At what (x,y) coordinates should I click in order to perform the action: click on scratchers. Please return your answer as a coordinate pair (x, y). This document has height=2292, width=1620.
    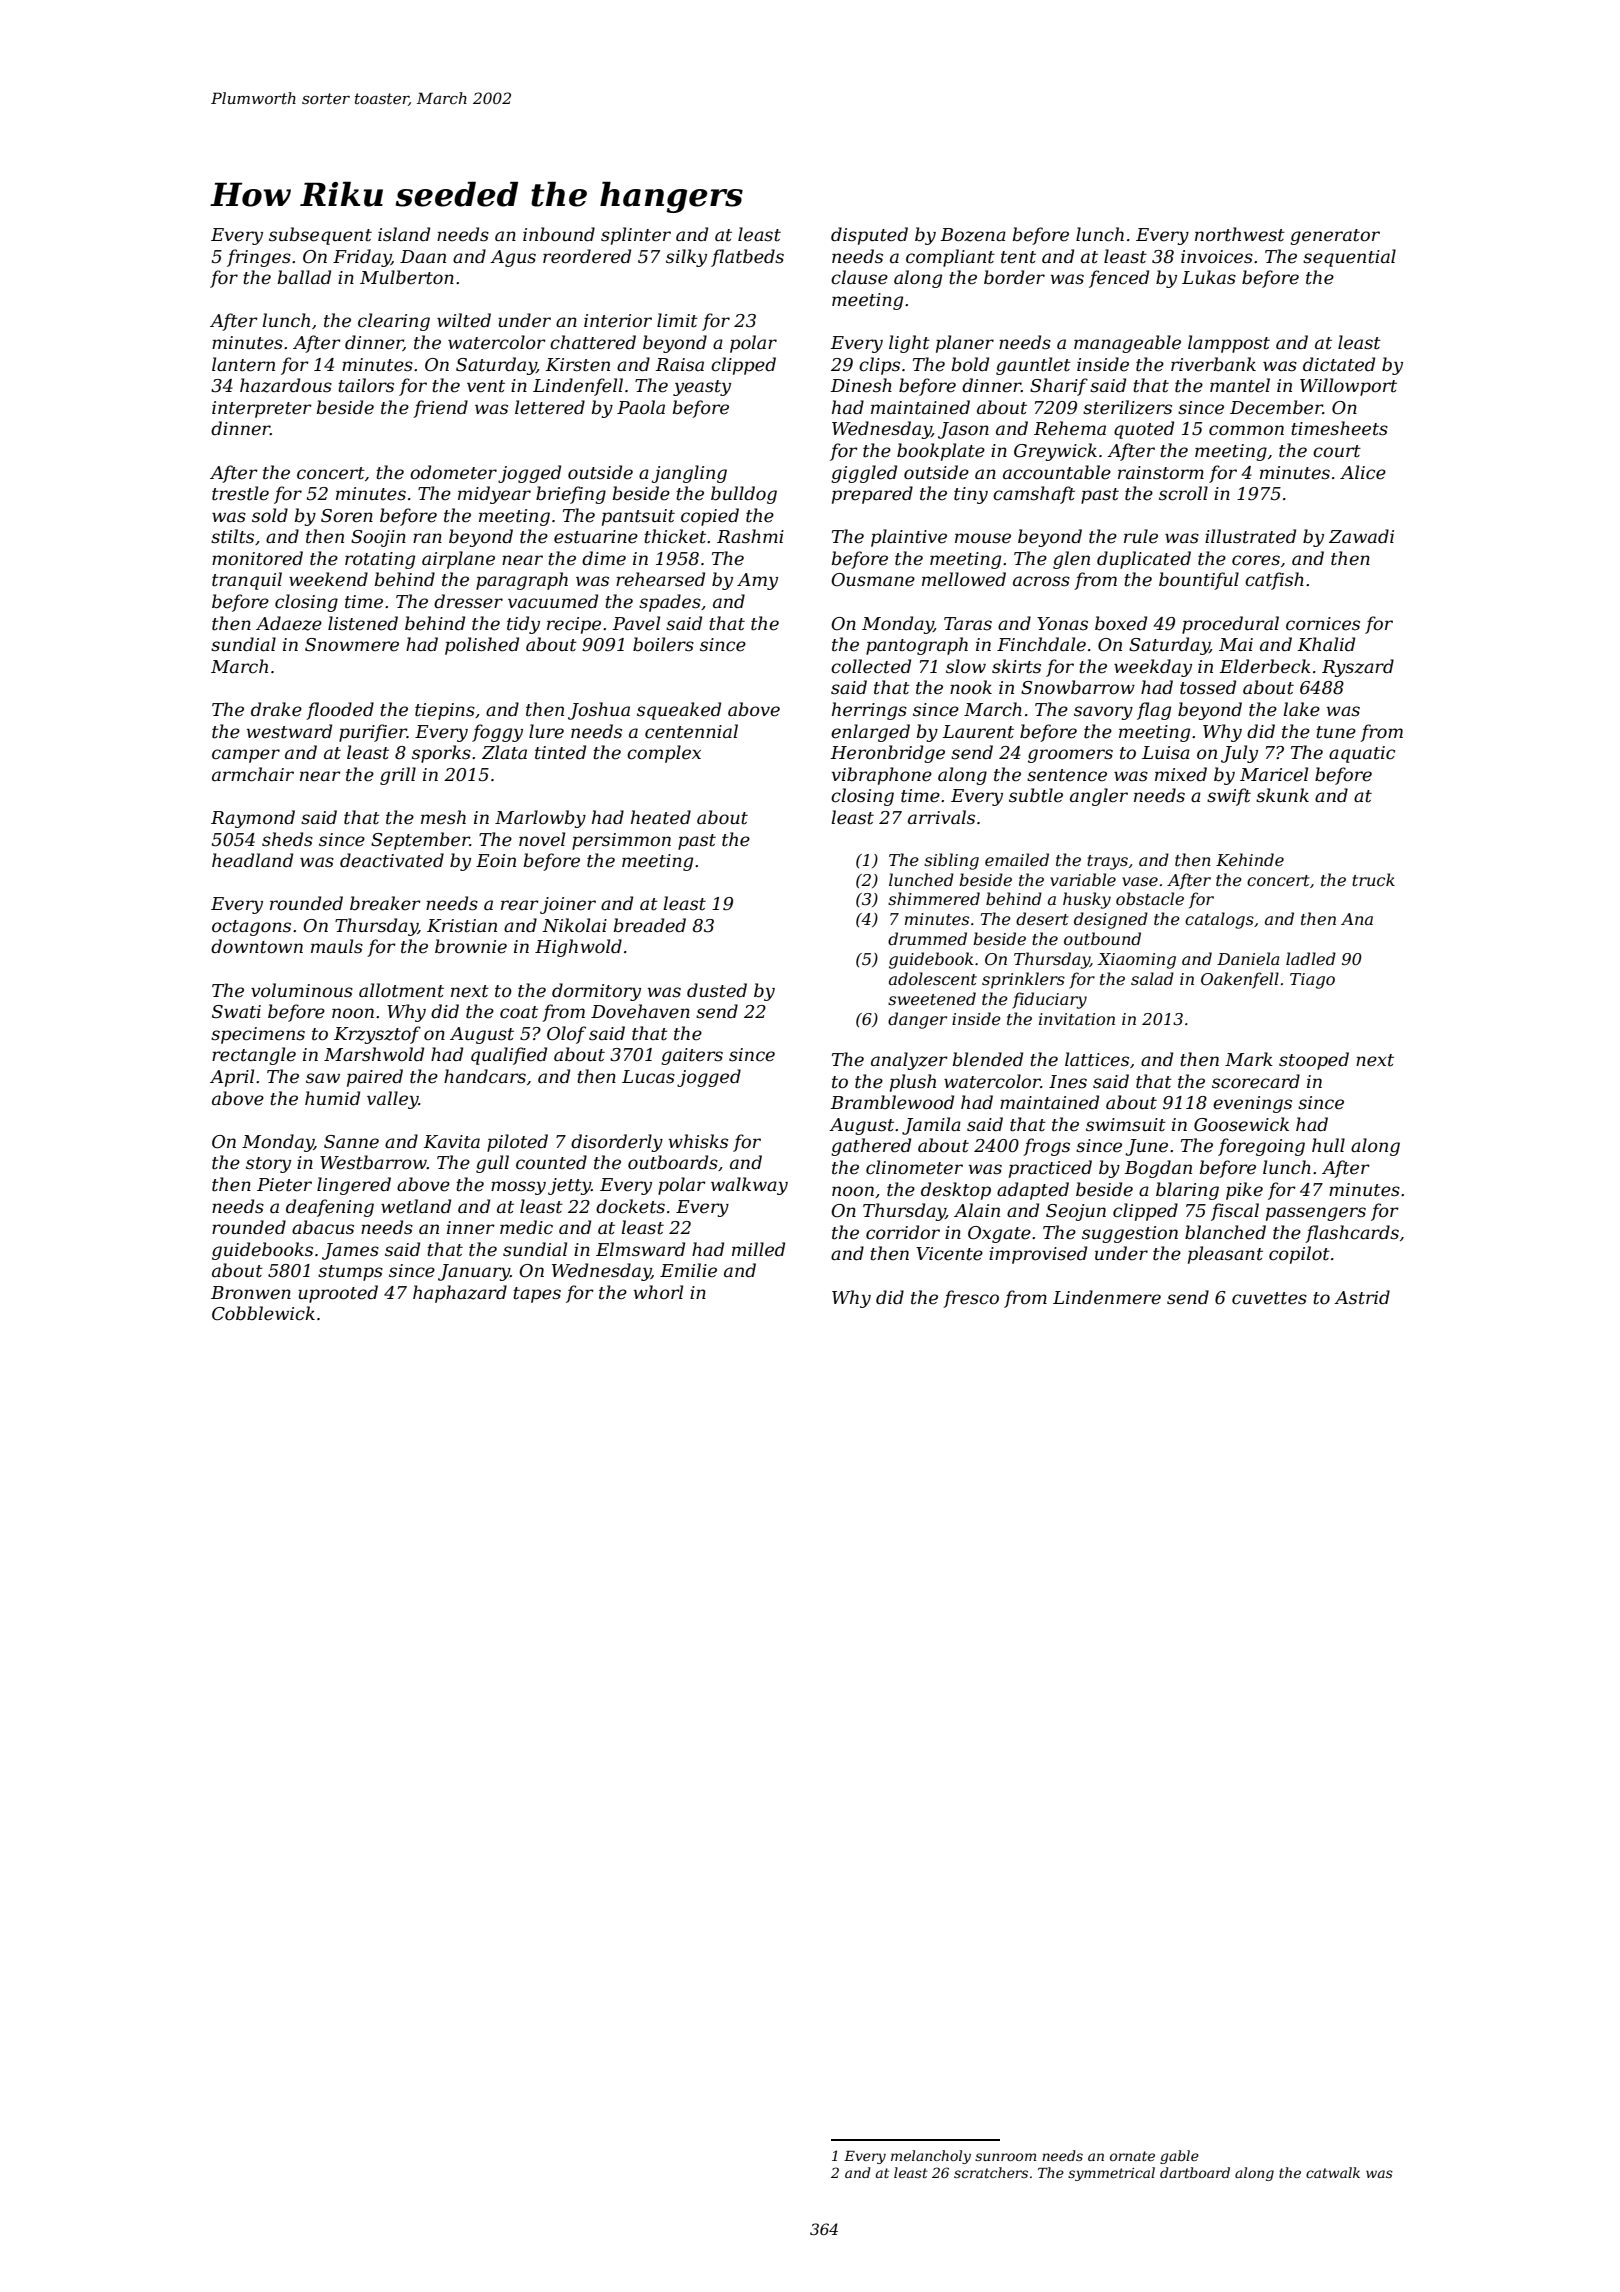
    Looking at the image, I should click on (991, 2172).
